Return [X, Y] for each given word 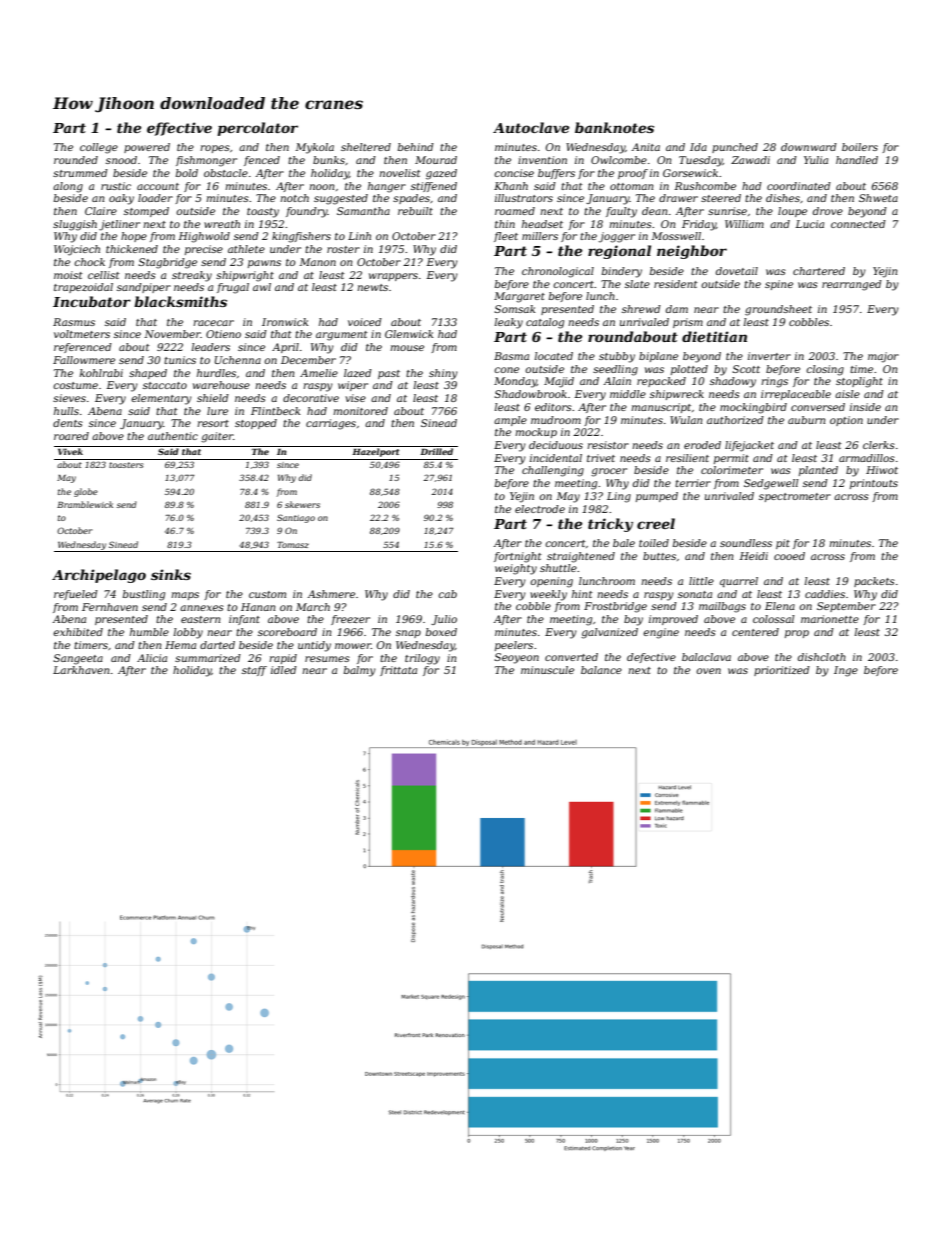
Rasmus [74, 322]
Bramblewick [85, 504]
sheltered [366, 147]
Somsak [514, 309]
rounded [76, 160]
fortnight [518, 557]
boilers [860, 147]
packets [874, 582]
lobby [188, 633]
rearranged [852, 285]
